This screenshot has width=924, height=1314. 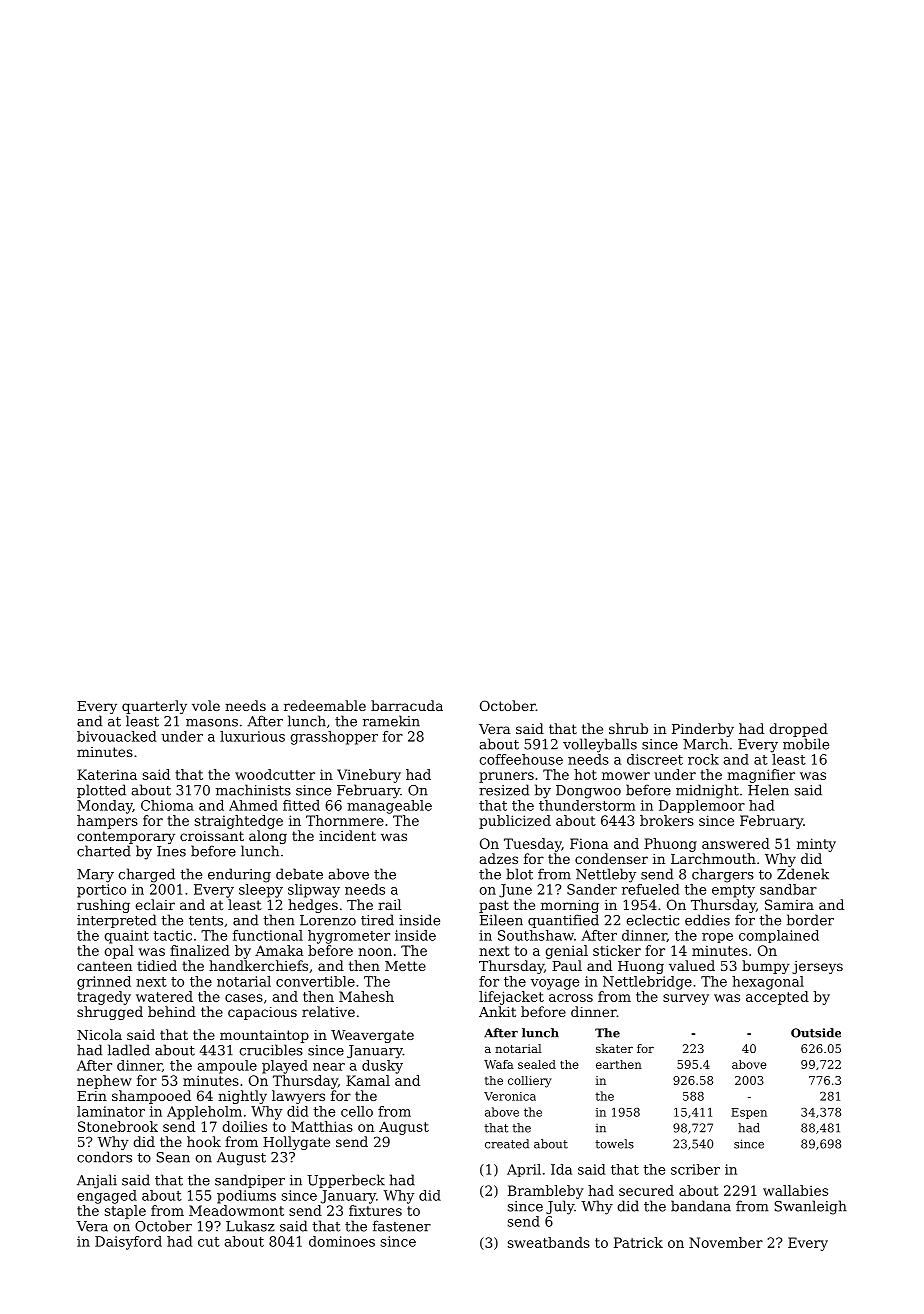 I want to click on sweatbands, so click(x=549, y=1242).
